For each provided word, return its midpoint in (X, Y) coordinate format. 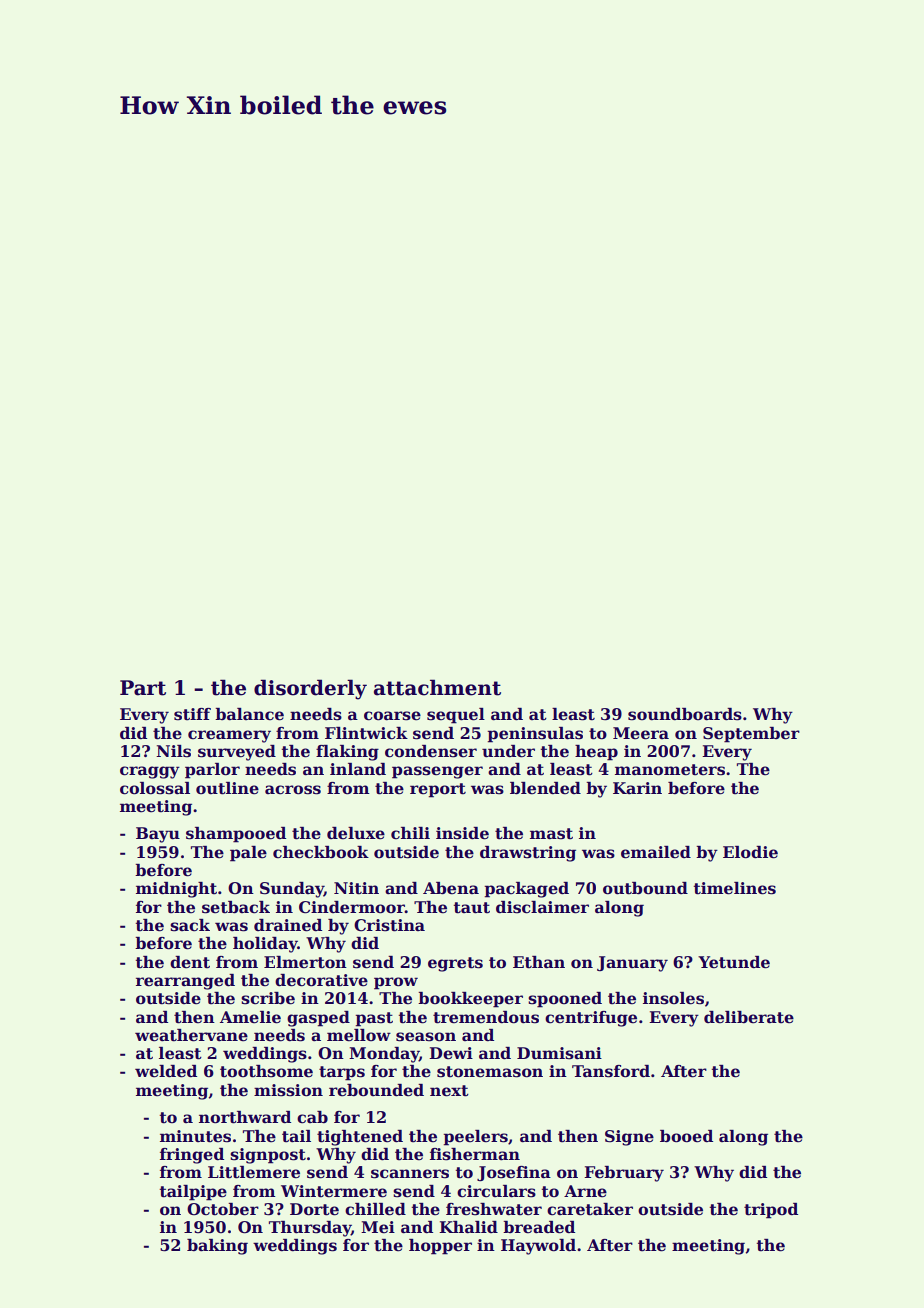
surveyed (237, 753)
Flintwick (366, 733)
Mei (378, 1227)
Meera (641, 733)
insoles (673, 998)
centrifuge (591, 1019)
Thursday (310, 1229)
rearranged (185, 982)
